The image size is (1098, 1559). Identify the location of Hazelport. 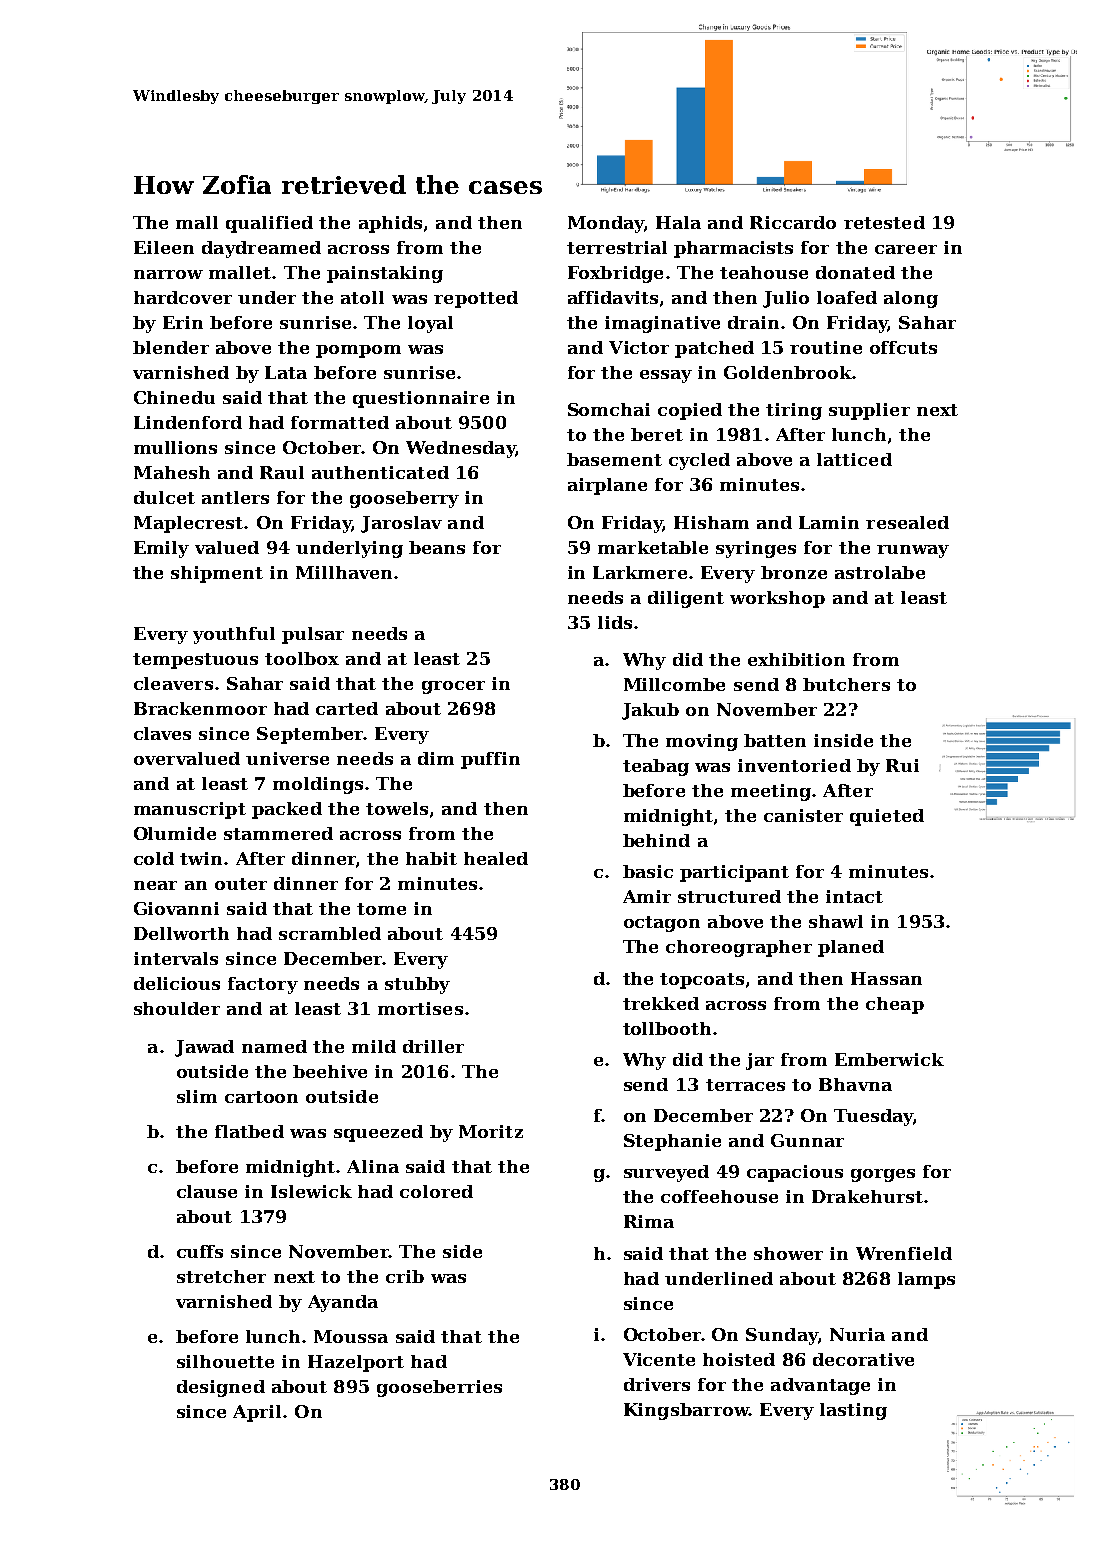
(356, 1363).
